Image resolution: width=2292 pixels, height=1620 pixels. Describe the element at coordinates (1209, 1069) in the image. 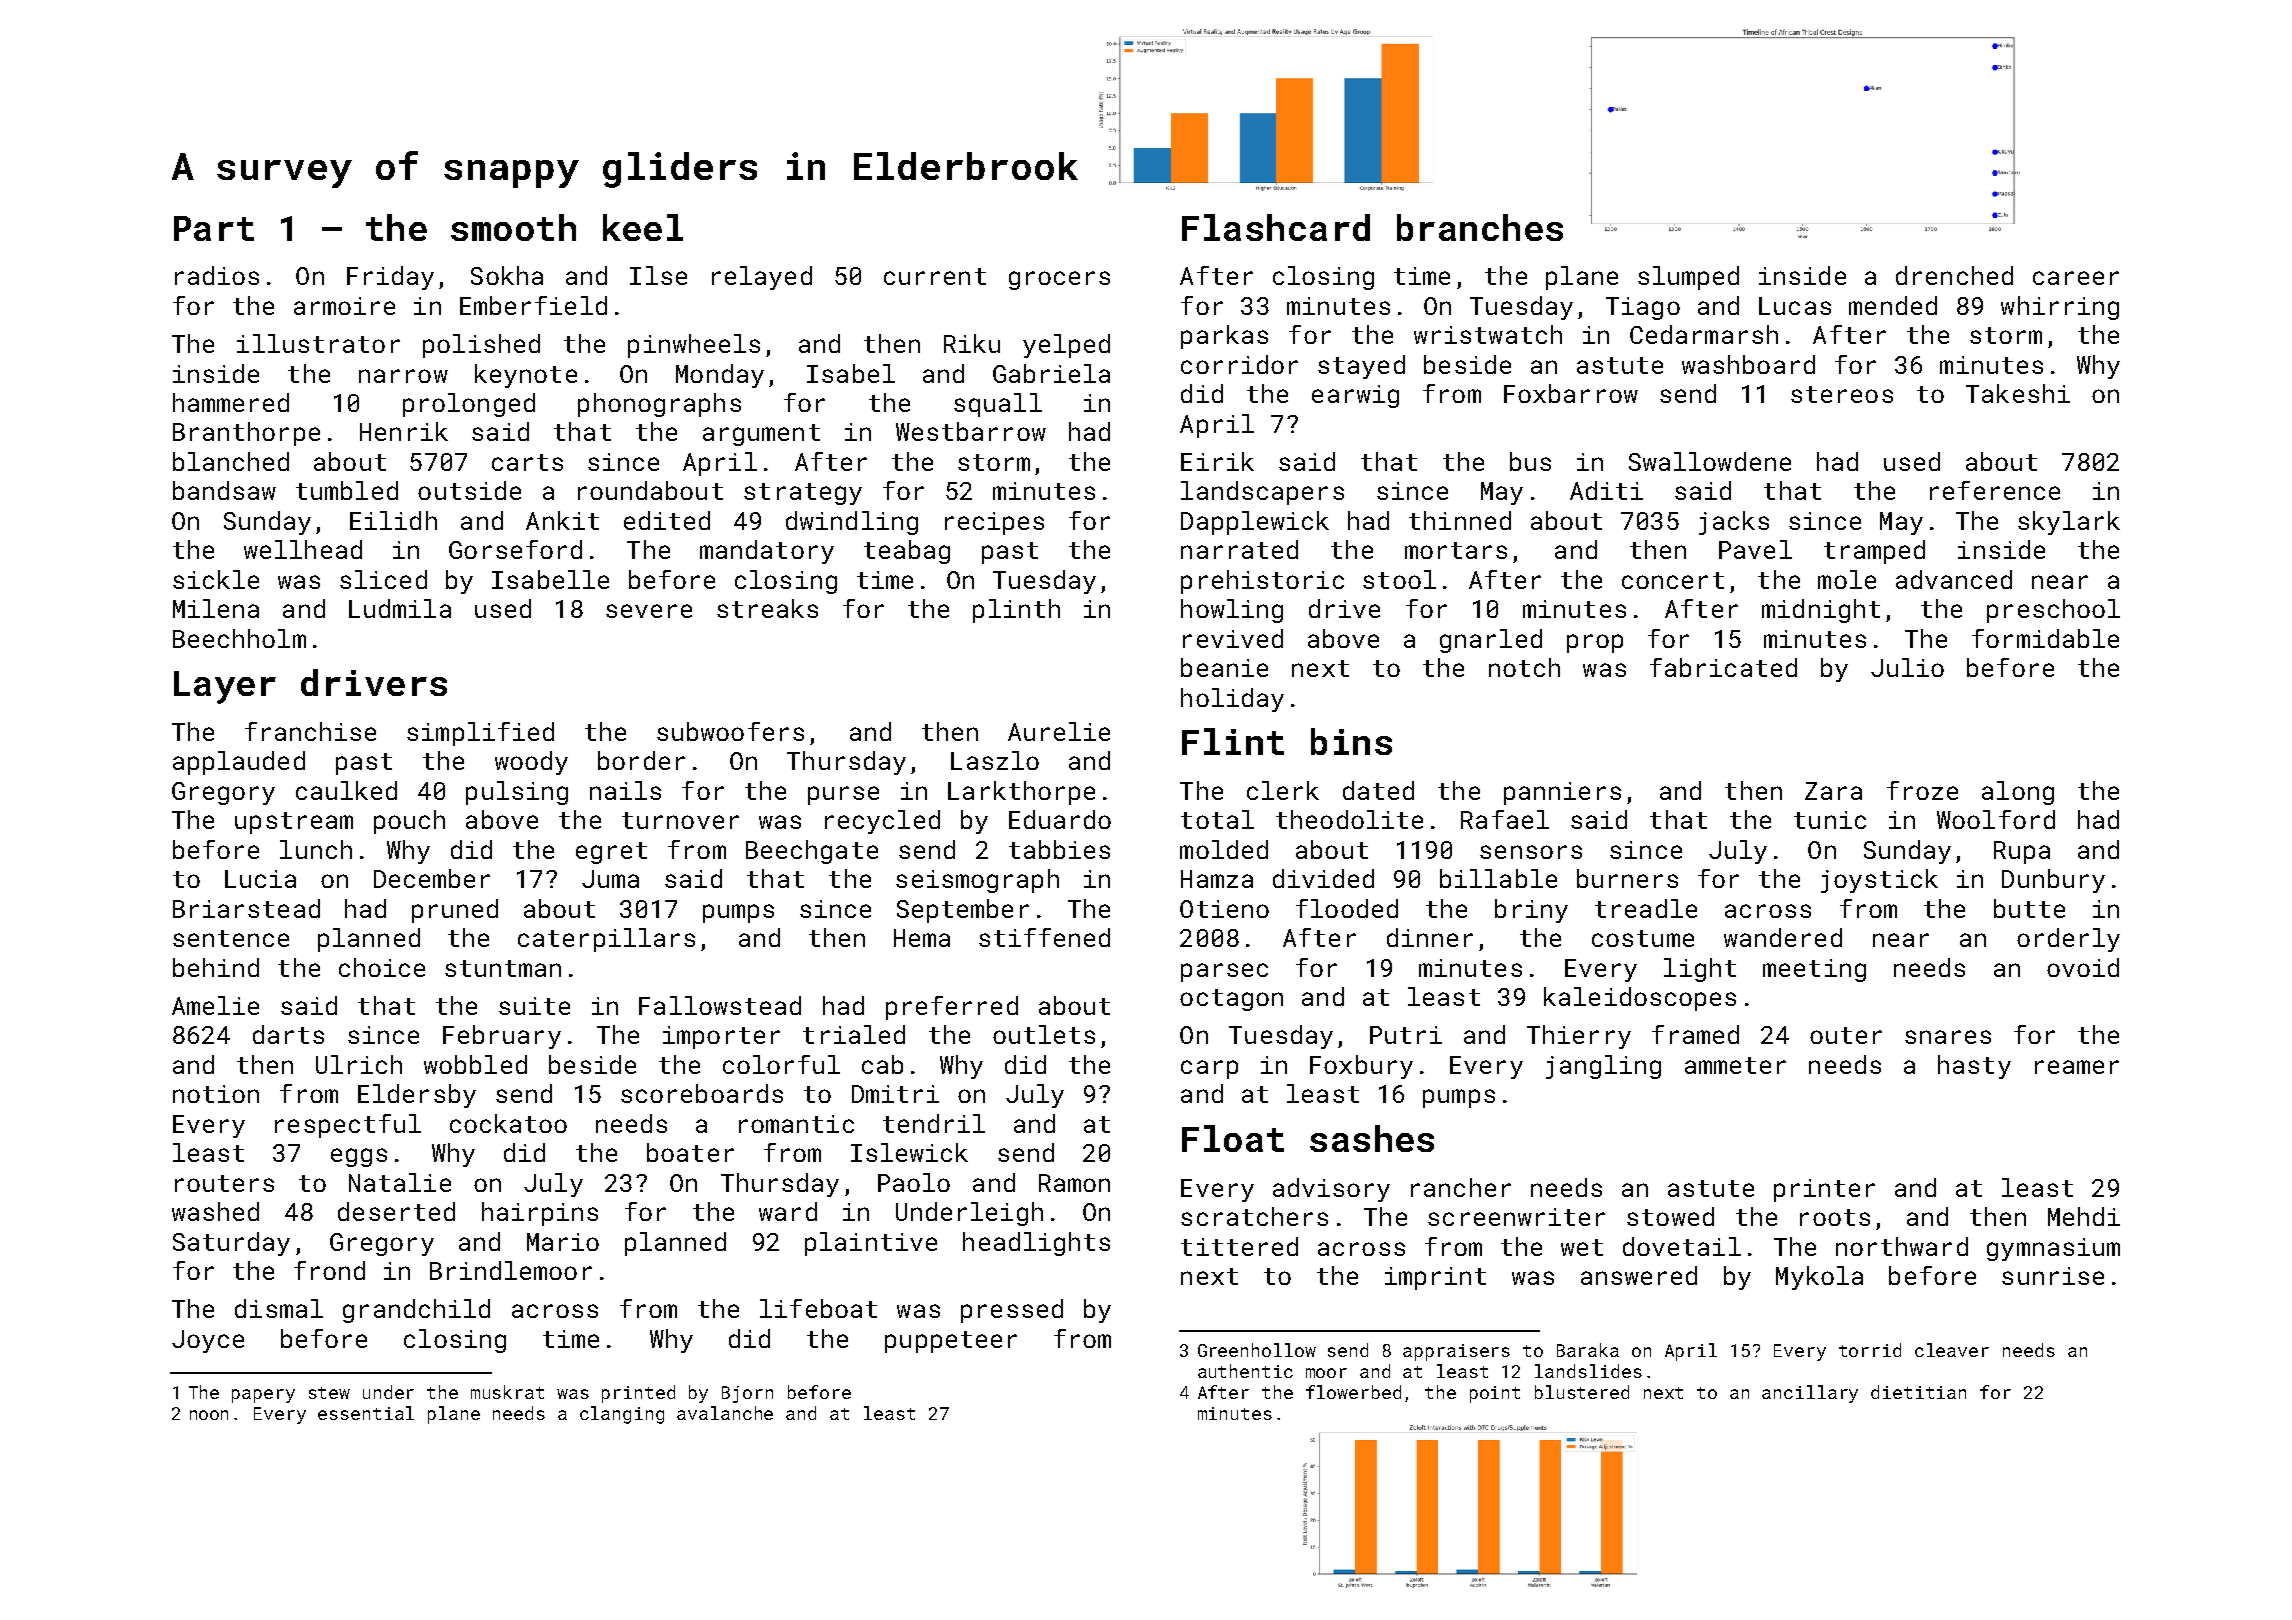

I see `carp` at that location.
